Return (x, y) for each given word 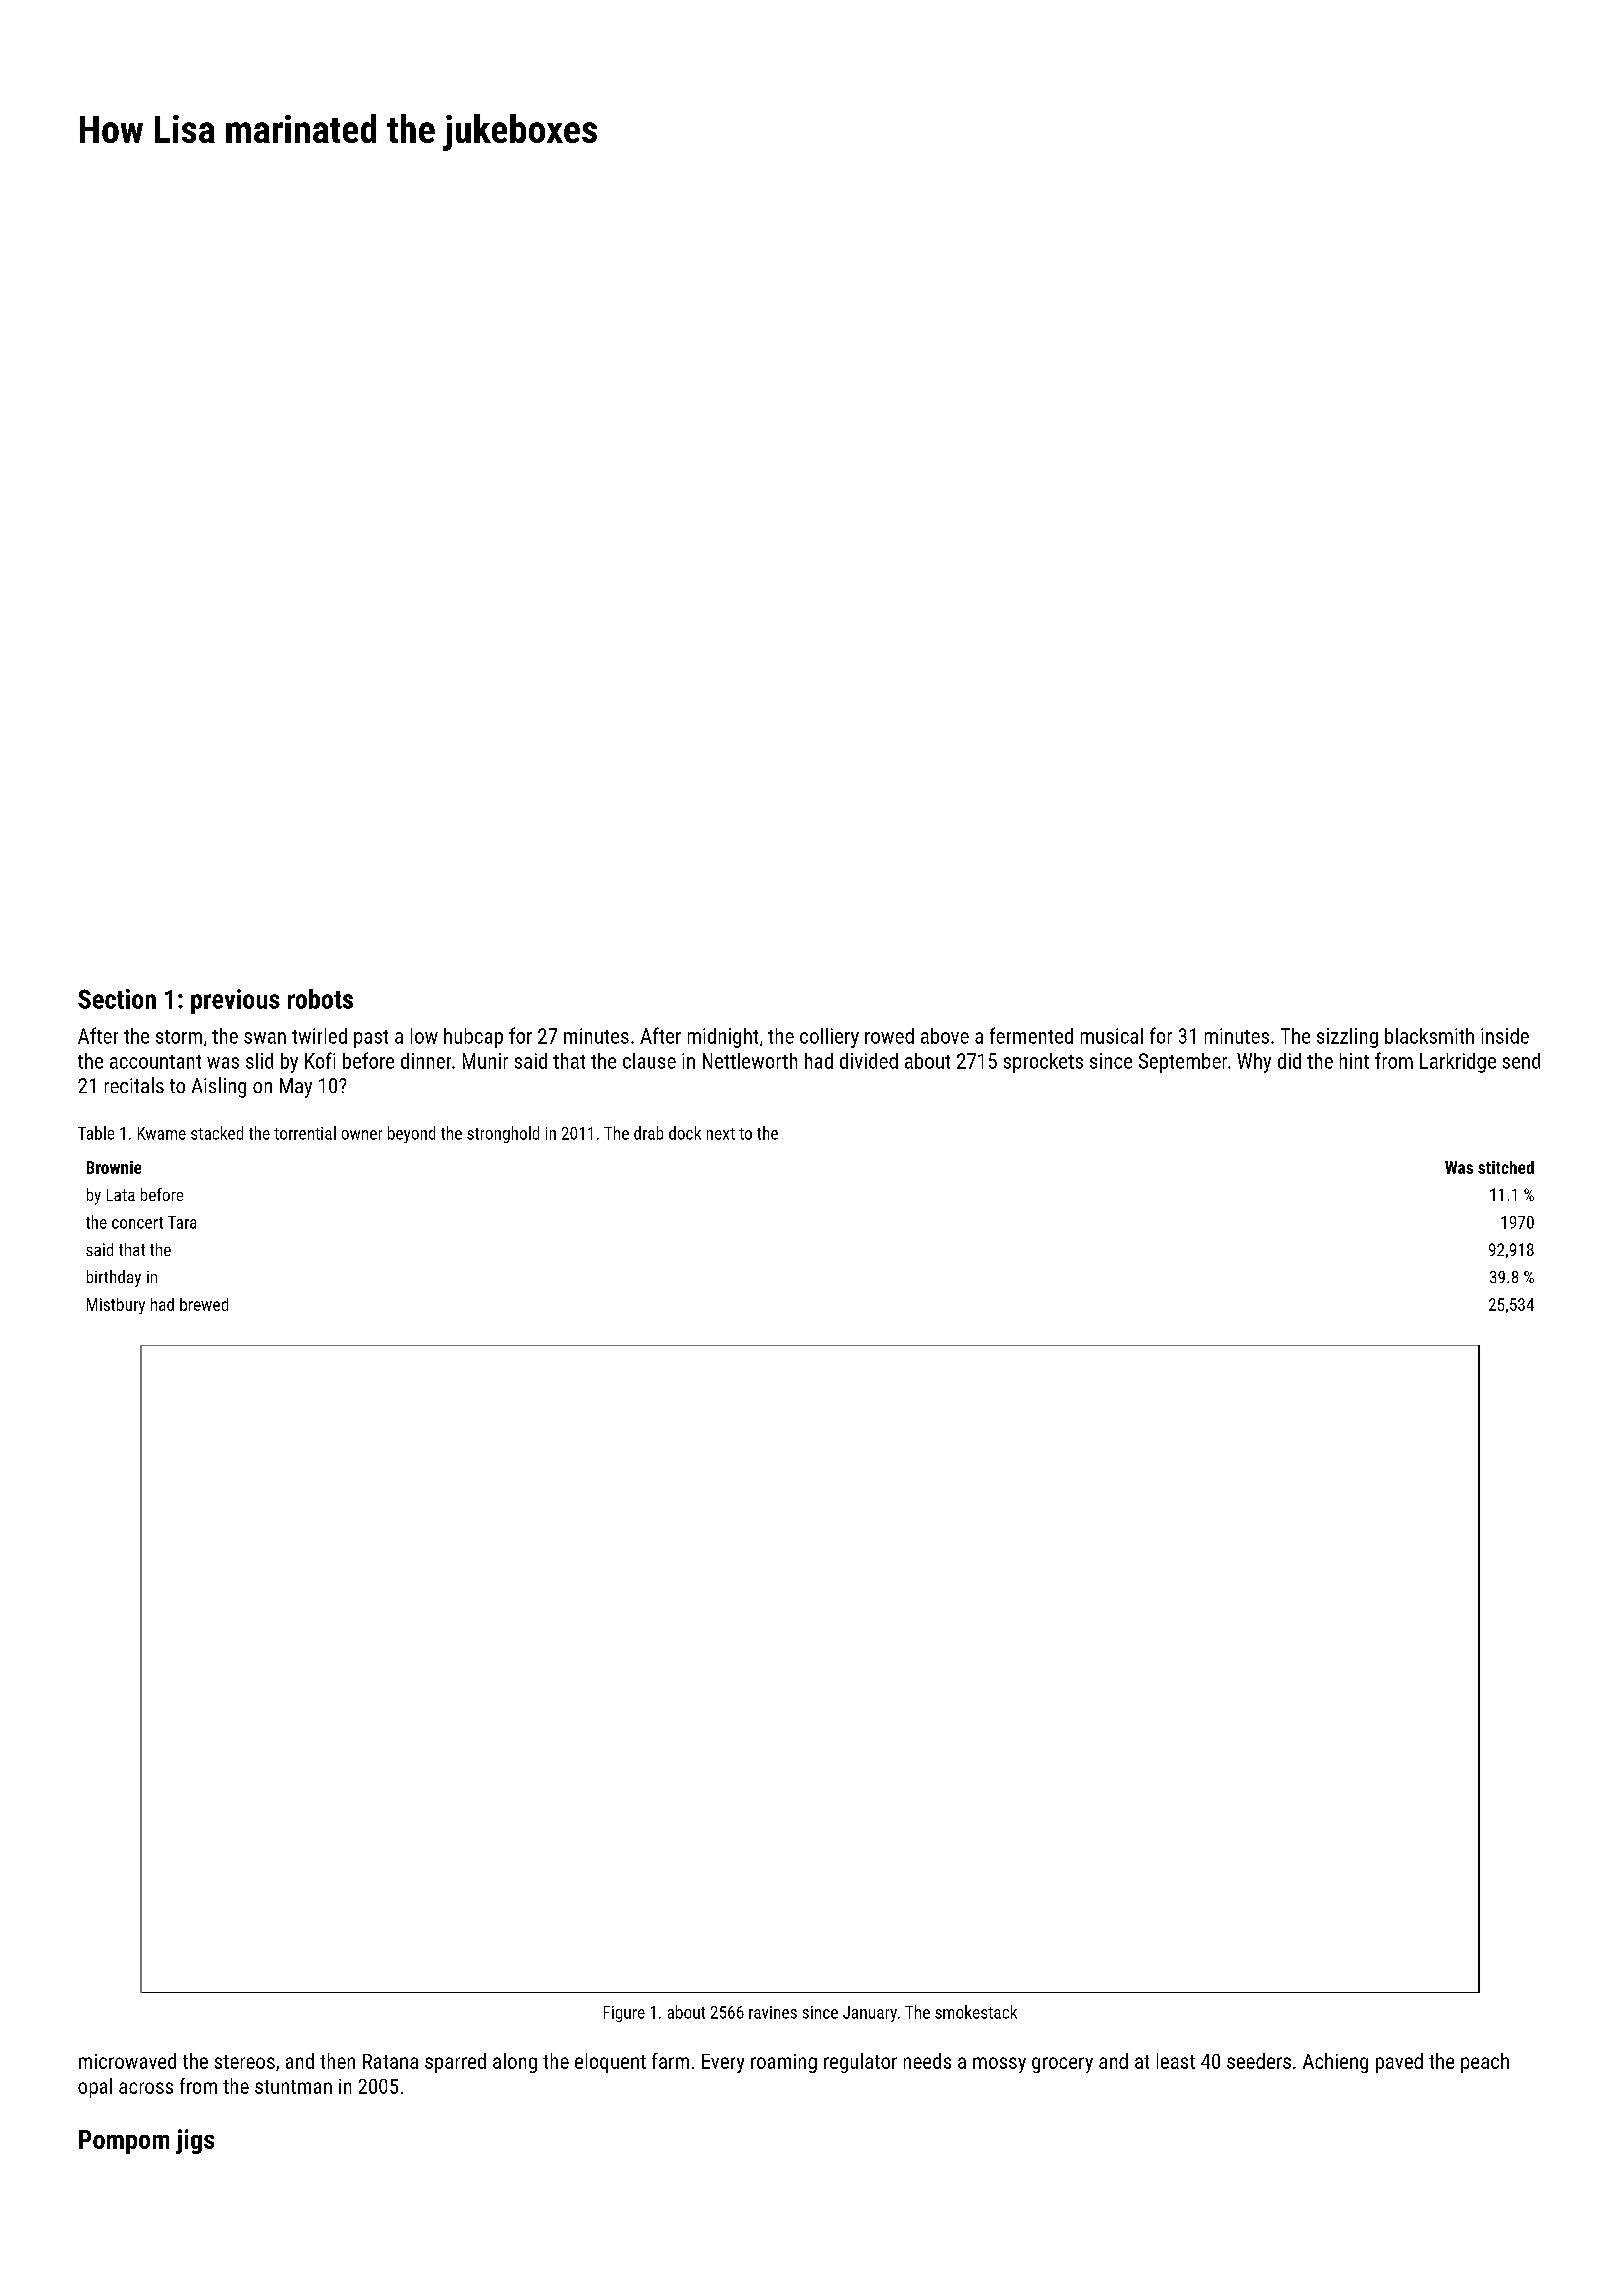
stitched (1506, 1167)
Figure (624, 2014)
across (146, 2088)
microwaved (127, 2061)
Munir (485, 1061)
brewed (204, 1304)
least (1176, 2061)
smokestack (976, 2012)
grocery (1062, 2065)
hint (1354, 1061)
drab (648, 1133)
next (721, 1134)
